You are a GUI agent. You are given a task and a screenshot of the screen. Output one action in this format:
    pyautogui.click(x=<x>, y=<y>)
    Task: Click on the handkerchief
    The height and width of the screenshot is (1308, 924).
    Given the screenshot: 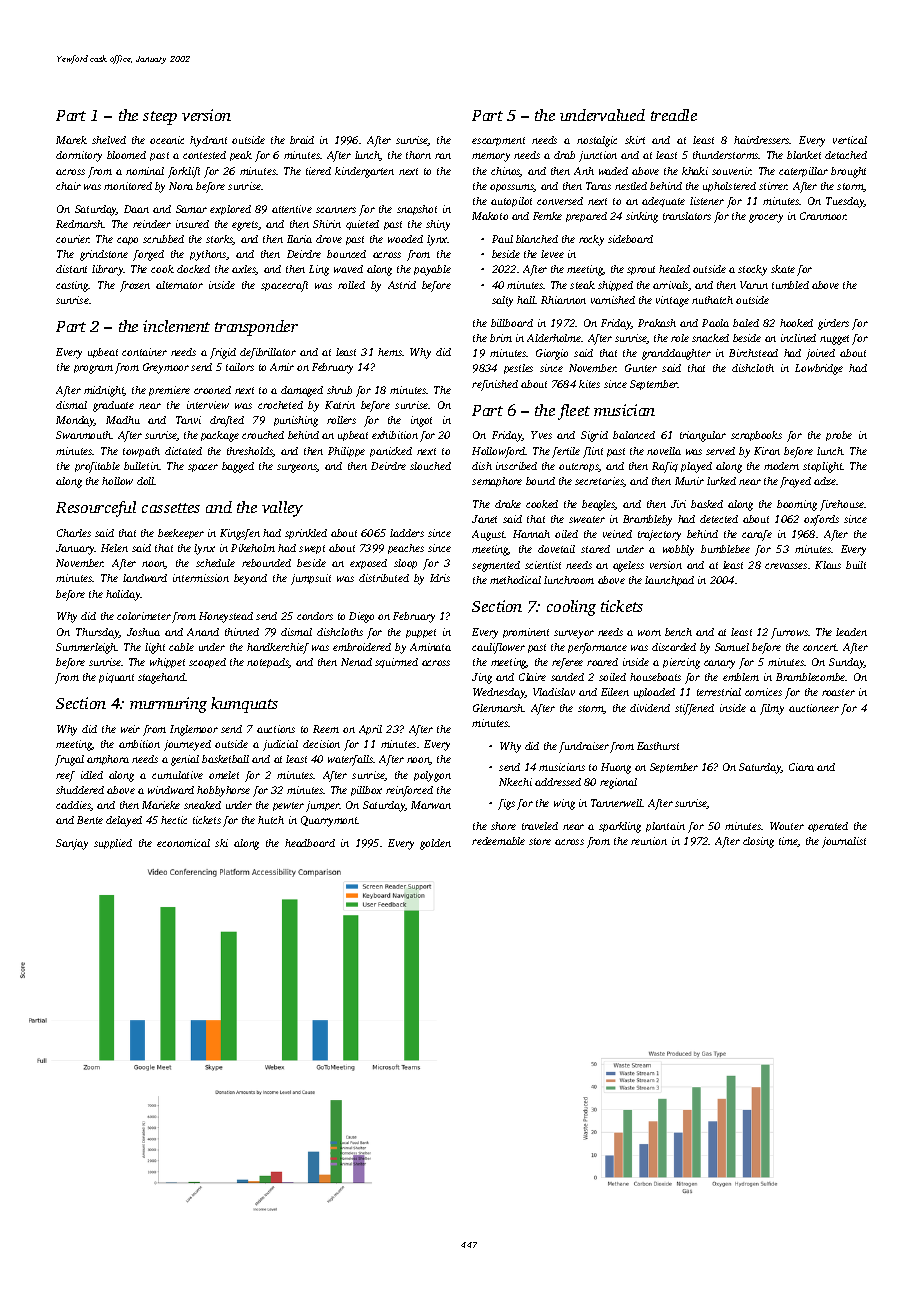 What is the action you would take?
    pyautogui.click(x=278, y=648)
